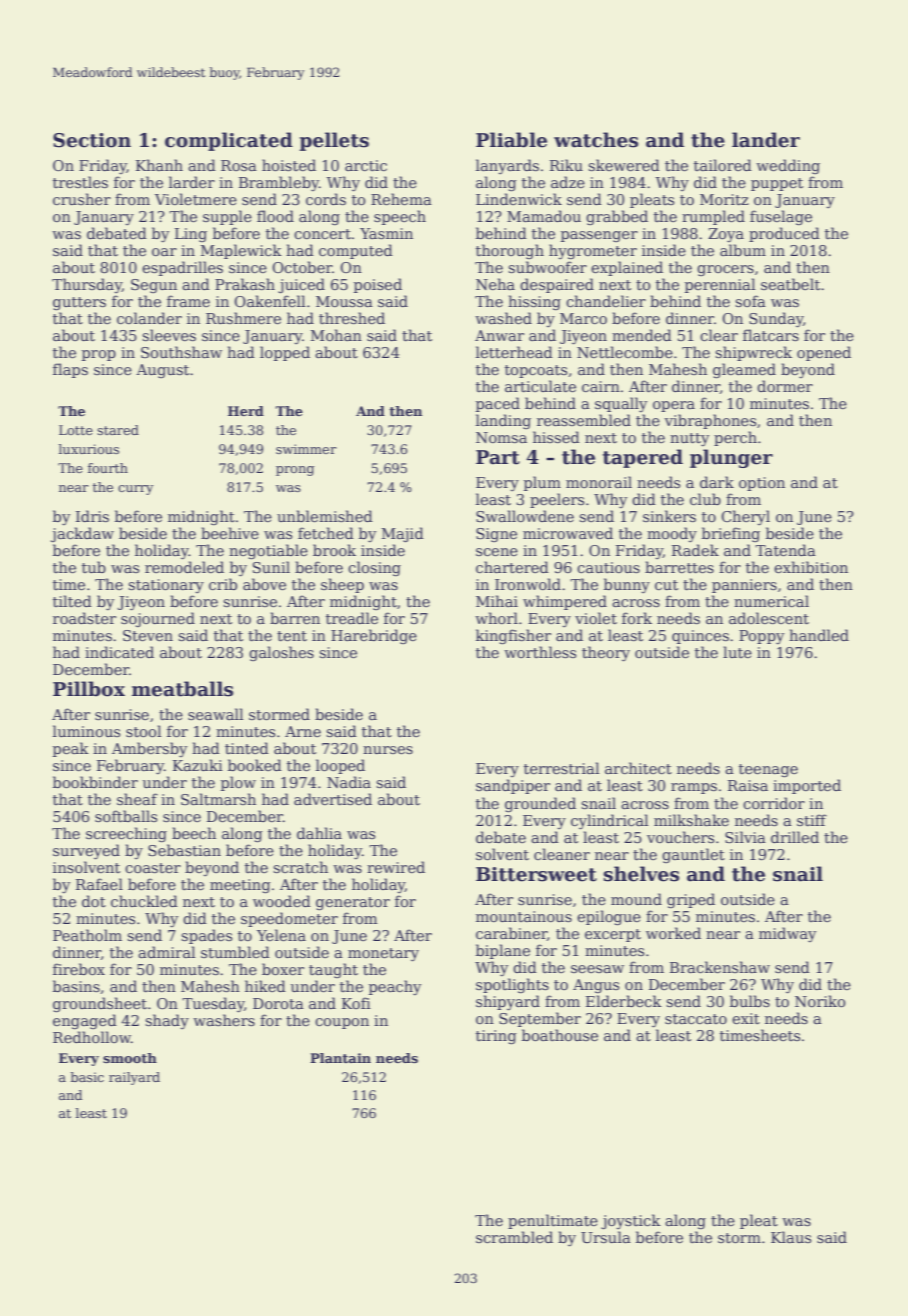 The image size is (908, 1316). What do you see at coordinates (192, 182) in the page?
I see `larder` at bounding box center [192, 182].
